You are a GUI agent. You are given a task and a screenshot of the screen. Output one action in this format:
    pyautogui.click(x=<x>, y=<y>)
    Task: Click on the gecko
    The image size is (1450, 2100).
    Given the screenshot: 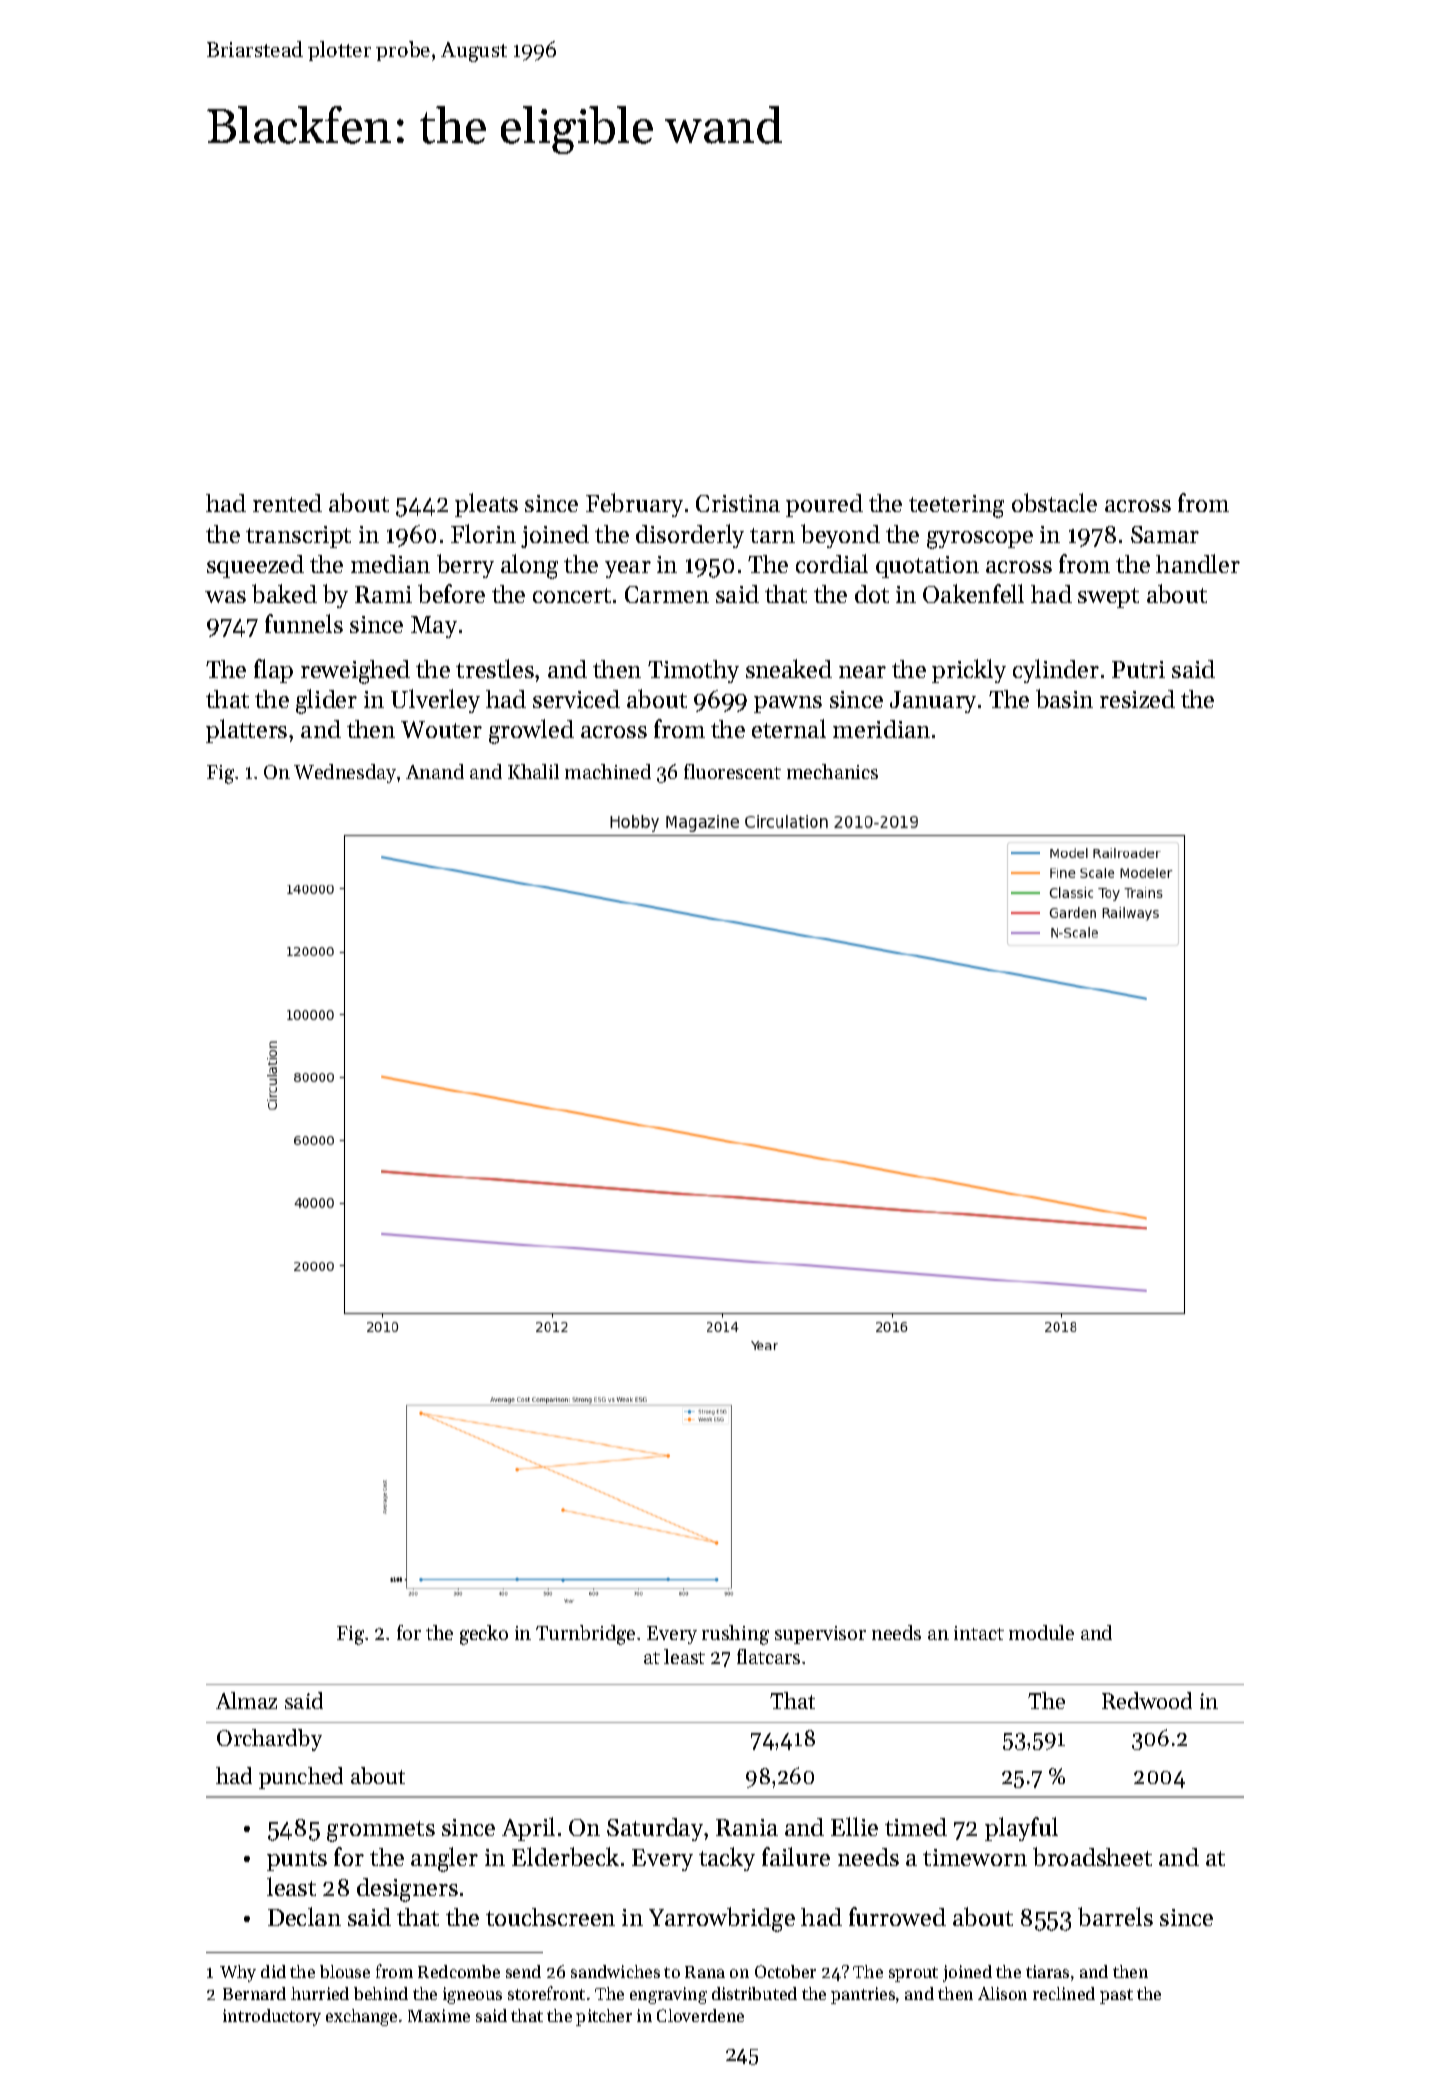 What is the action you would take?
    pyautogui.click(x=484, y=1635)
